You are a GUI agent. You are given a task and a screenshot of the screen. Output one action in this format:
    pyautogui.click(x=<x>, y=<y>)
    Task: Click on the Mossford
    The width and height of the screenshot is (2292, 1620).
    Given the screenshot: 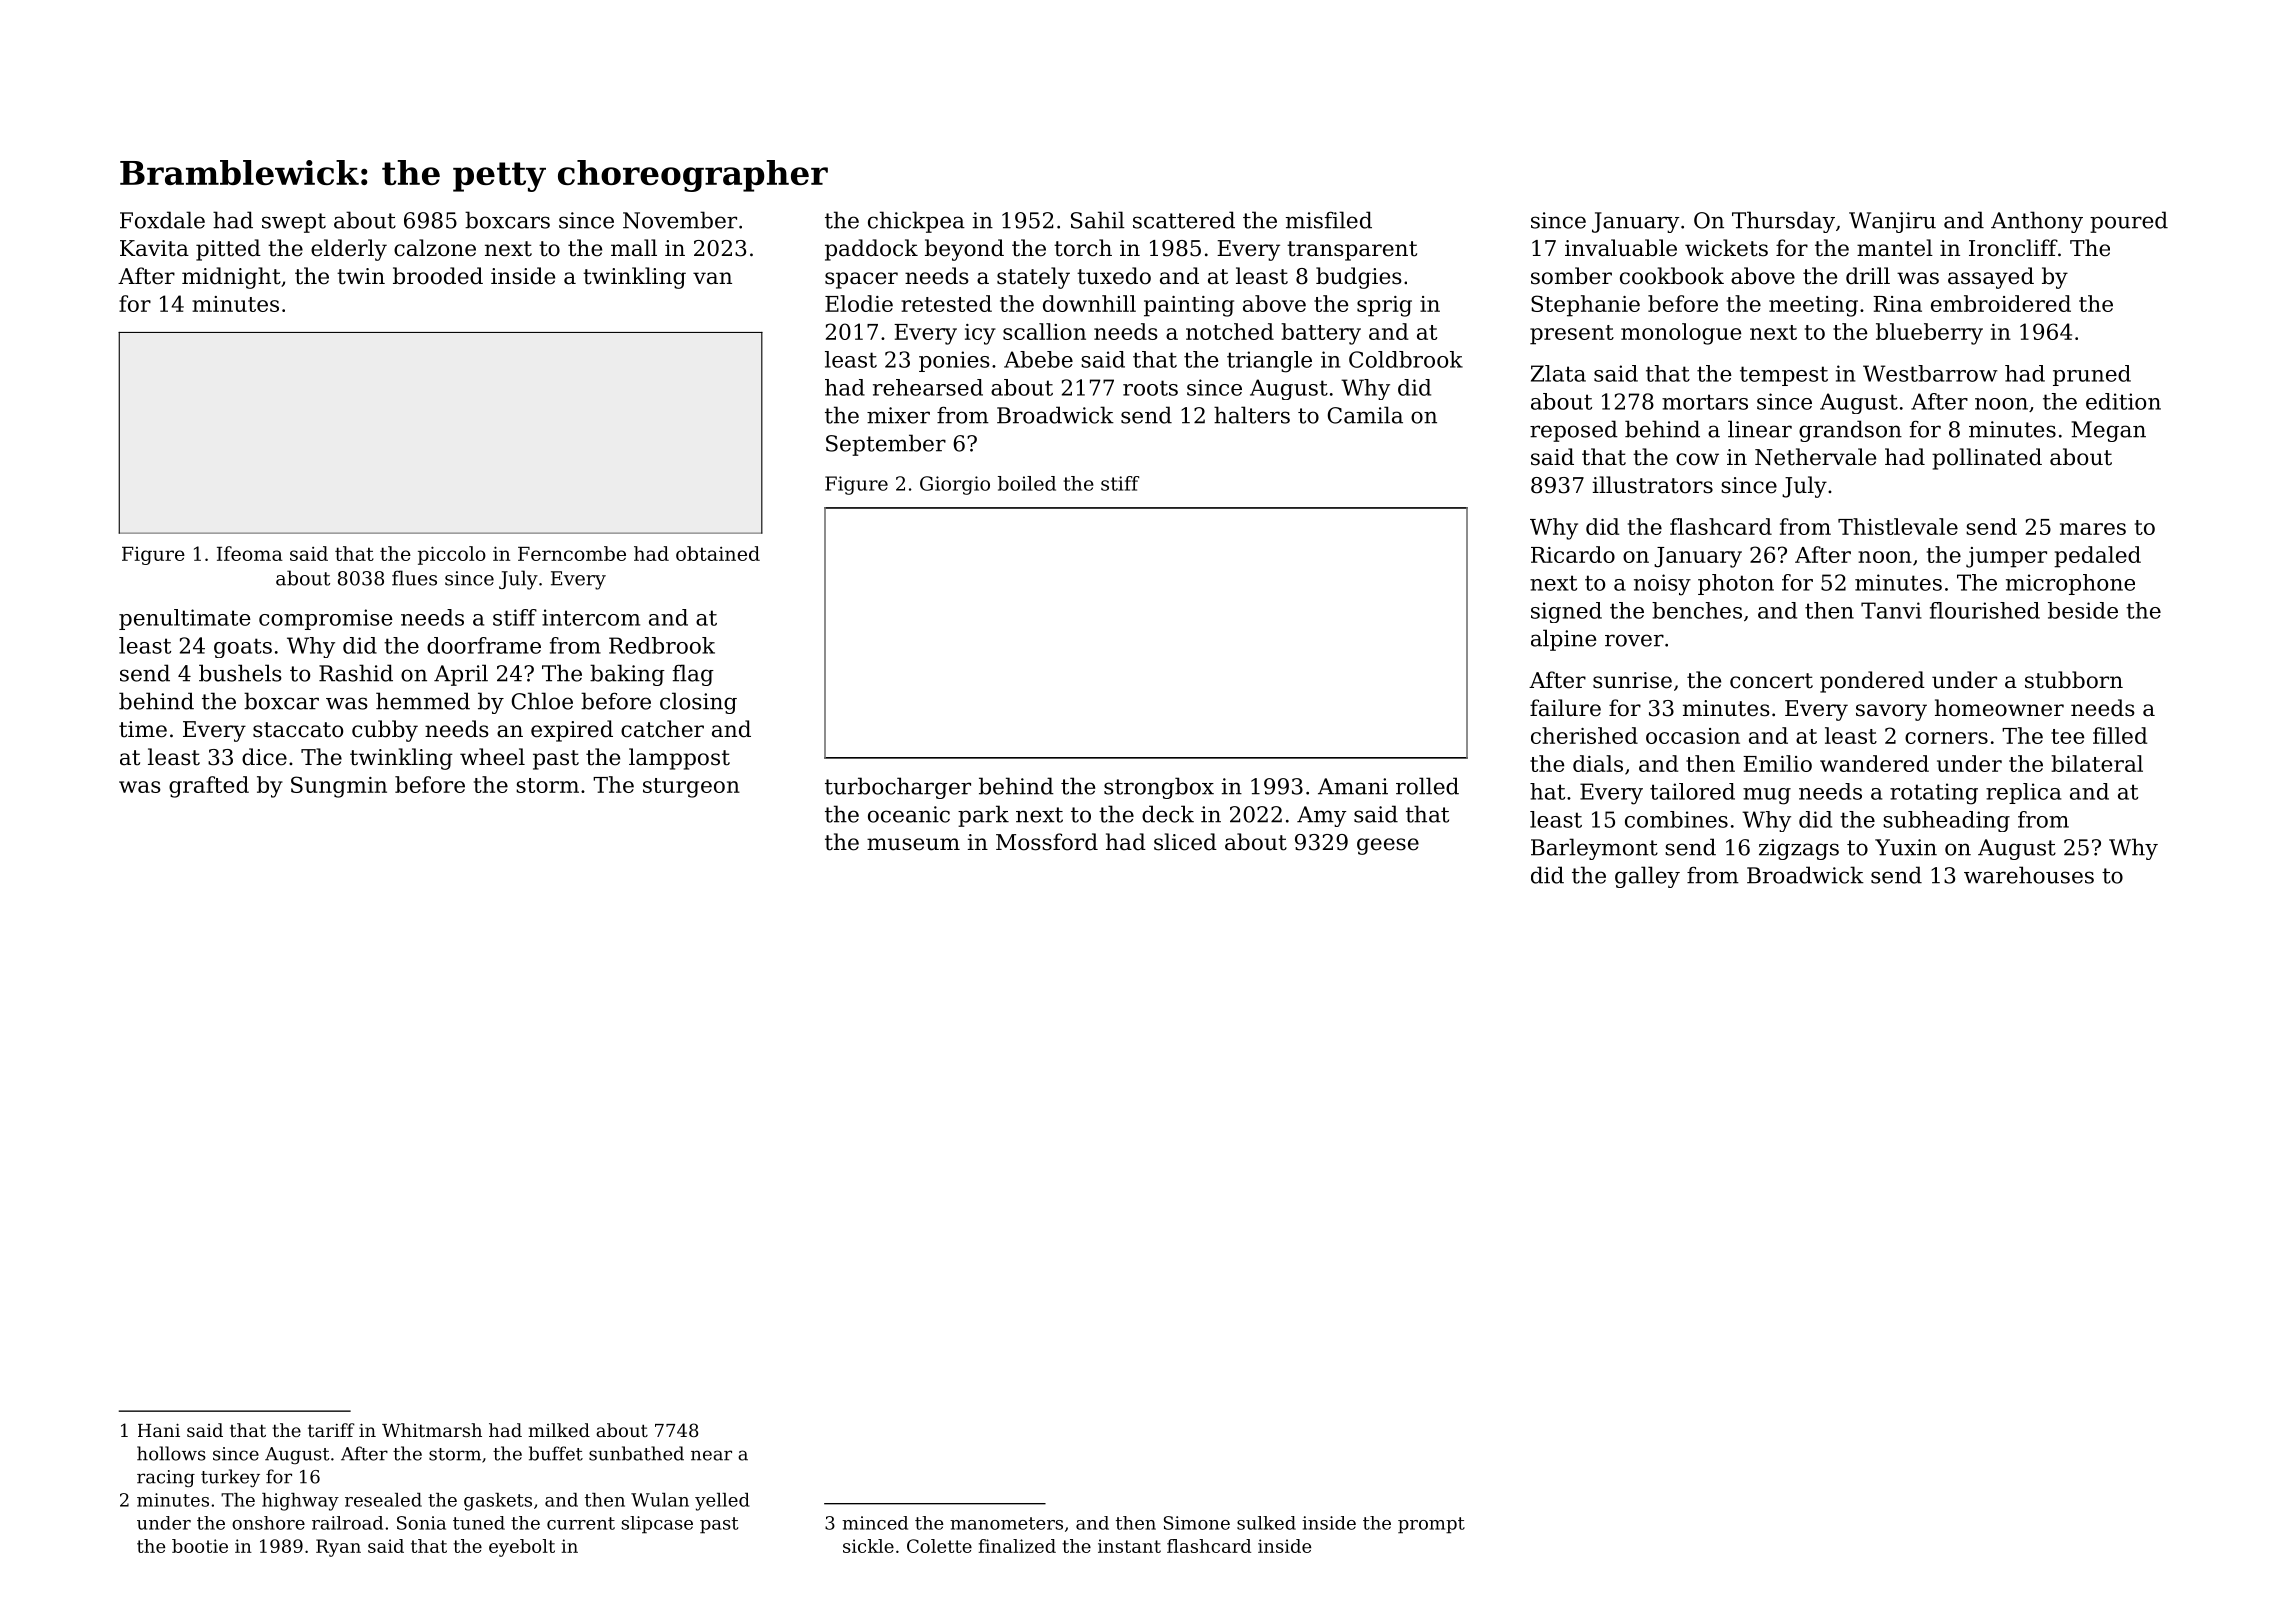 What is the action you would take?
    pyautogui.click(x=1047, y=842)
